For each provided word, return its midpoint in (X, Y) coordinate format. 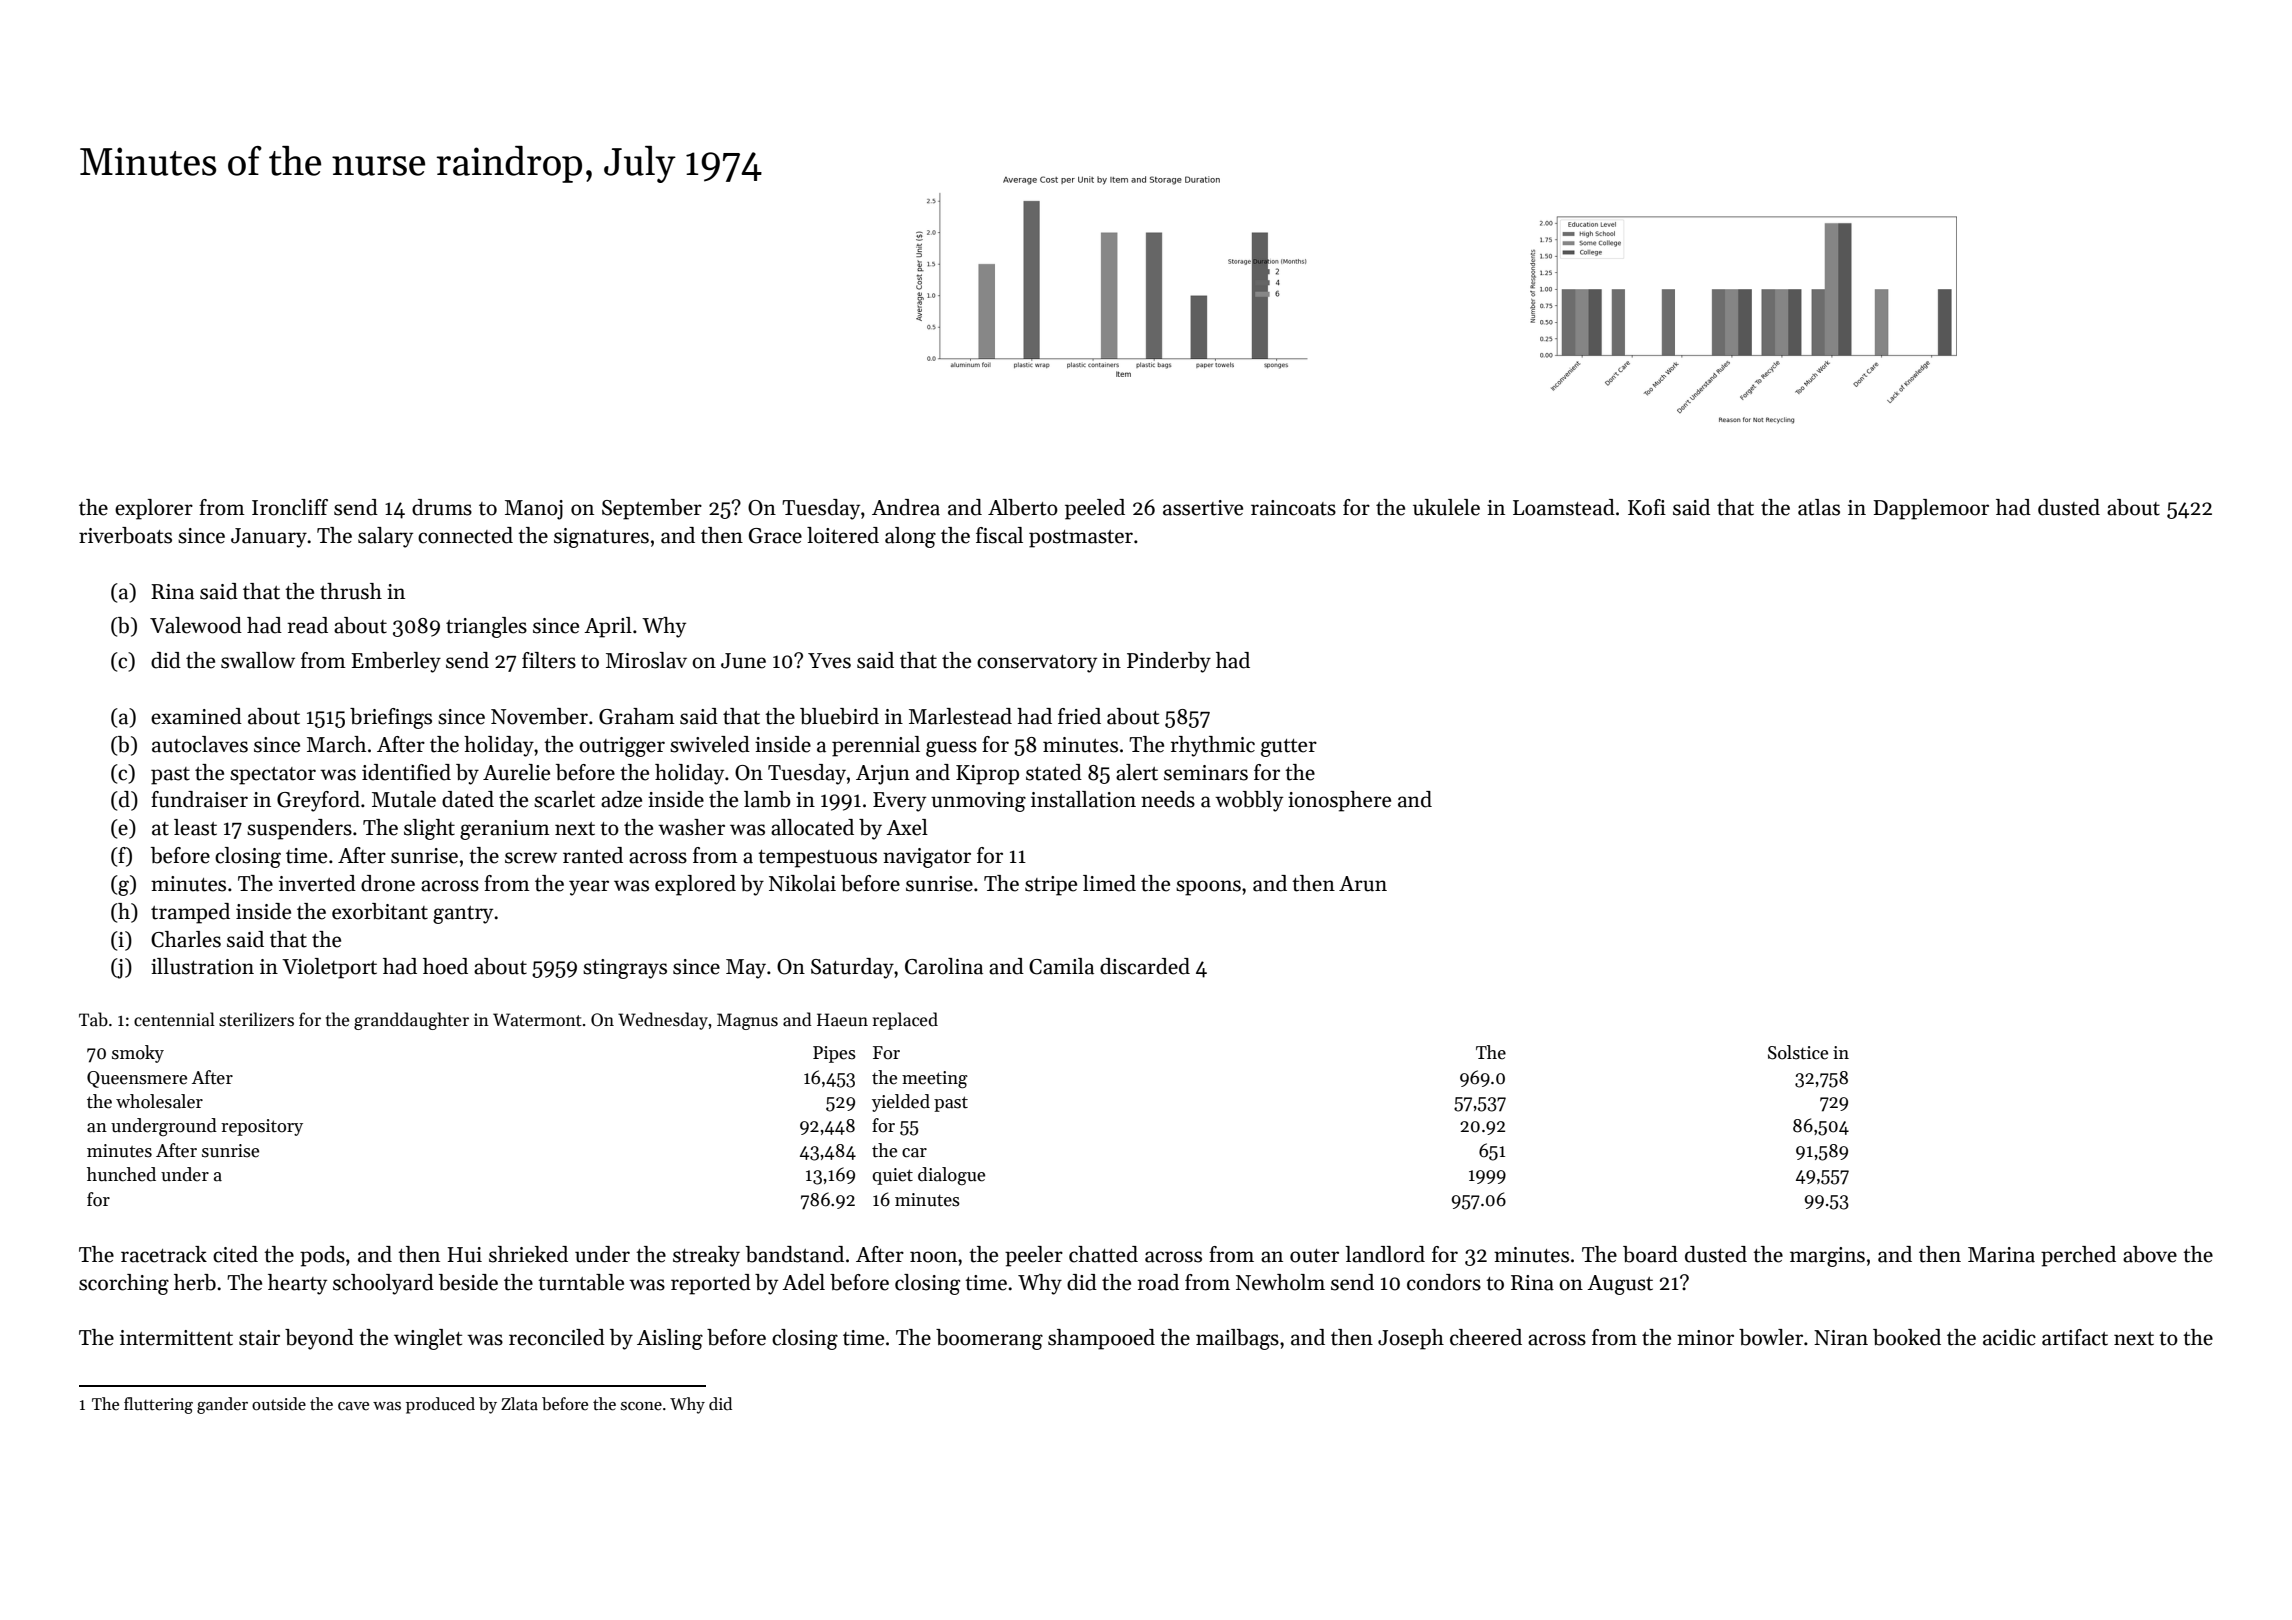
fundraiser (199, 799)
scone (641, 1406)
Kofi (1647, 507)
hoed (445, 966)
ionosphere (1339, 801)
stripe (1051, 886)
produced (440, 1405)
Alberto (1023, 507)
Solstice (1798, 1052)
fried (1079, 716)
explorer (154, 509)
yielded (901, 1103)
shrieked (528, 1254)
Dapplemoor (1931, 509)
